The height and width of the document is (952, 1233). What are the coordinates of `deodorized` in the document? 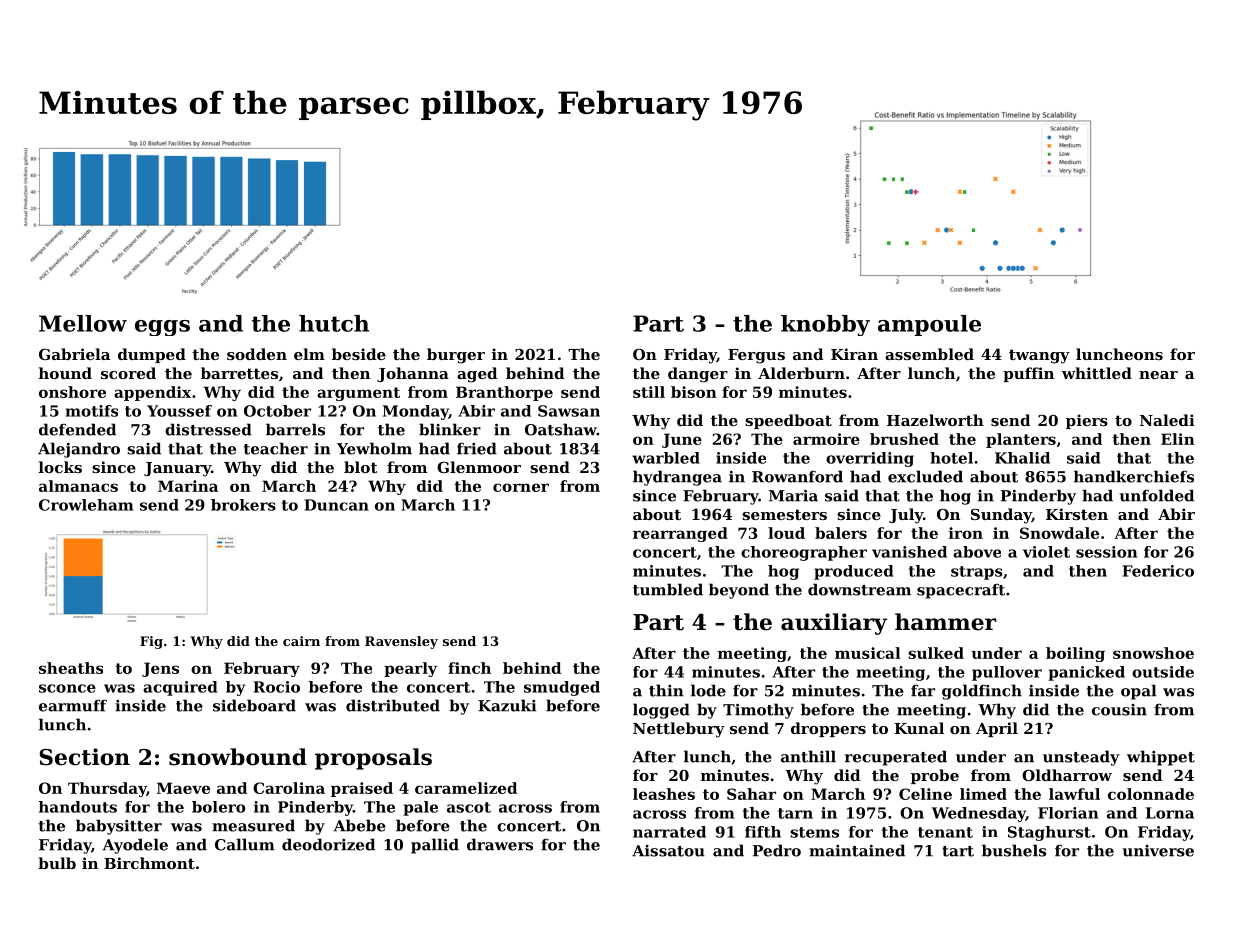 It's located at (328, 844).
